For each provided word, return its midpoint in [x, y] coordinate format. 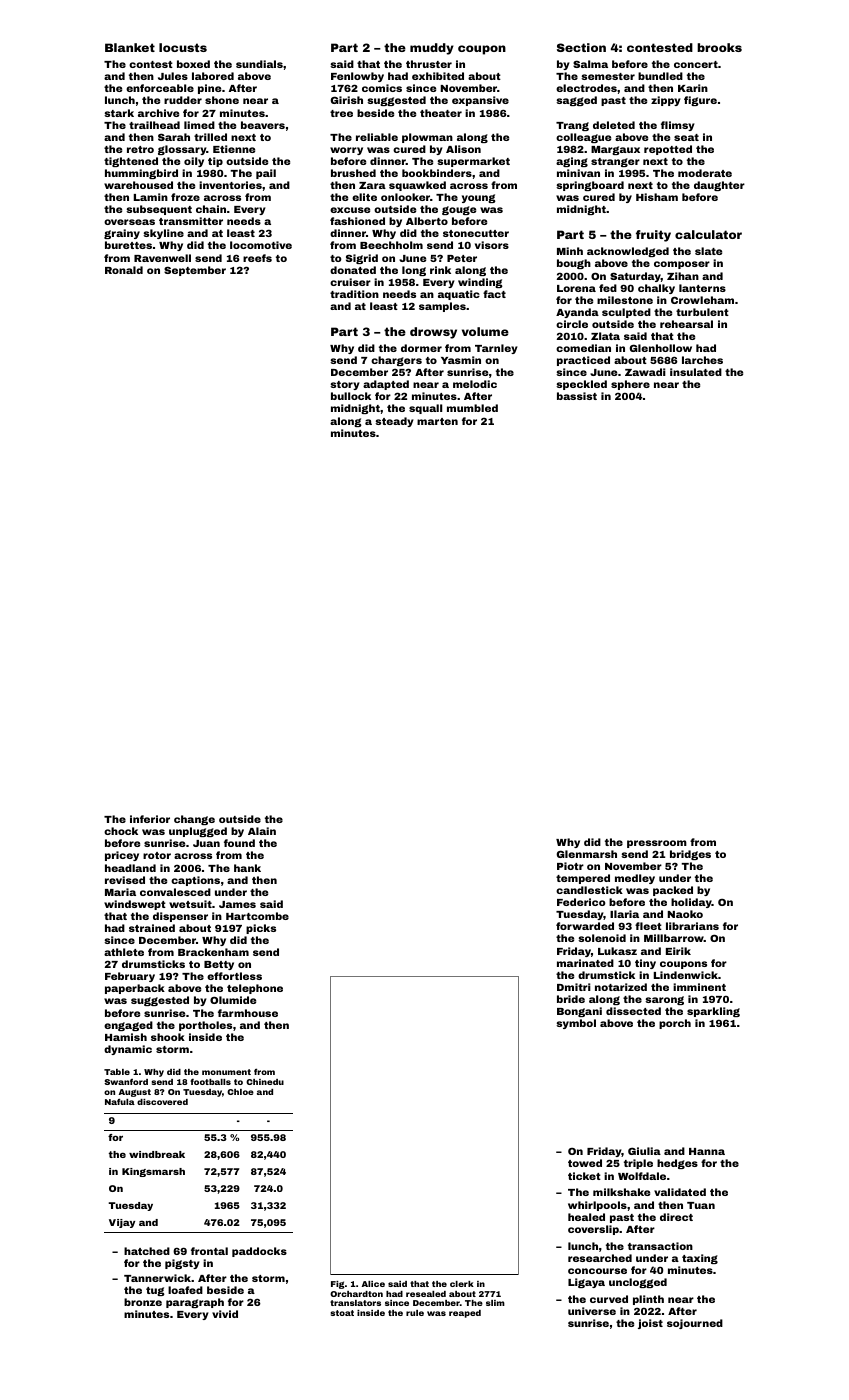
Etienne [234, 149]
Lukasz [617, 951]
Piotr [570, 866]
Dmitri [574, 987]
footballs [210, 1082]
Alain [262, 831]
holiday [691, 903]
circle [572, 324]
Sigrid [362, 259]
